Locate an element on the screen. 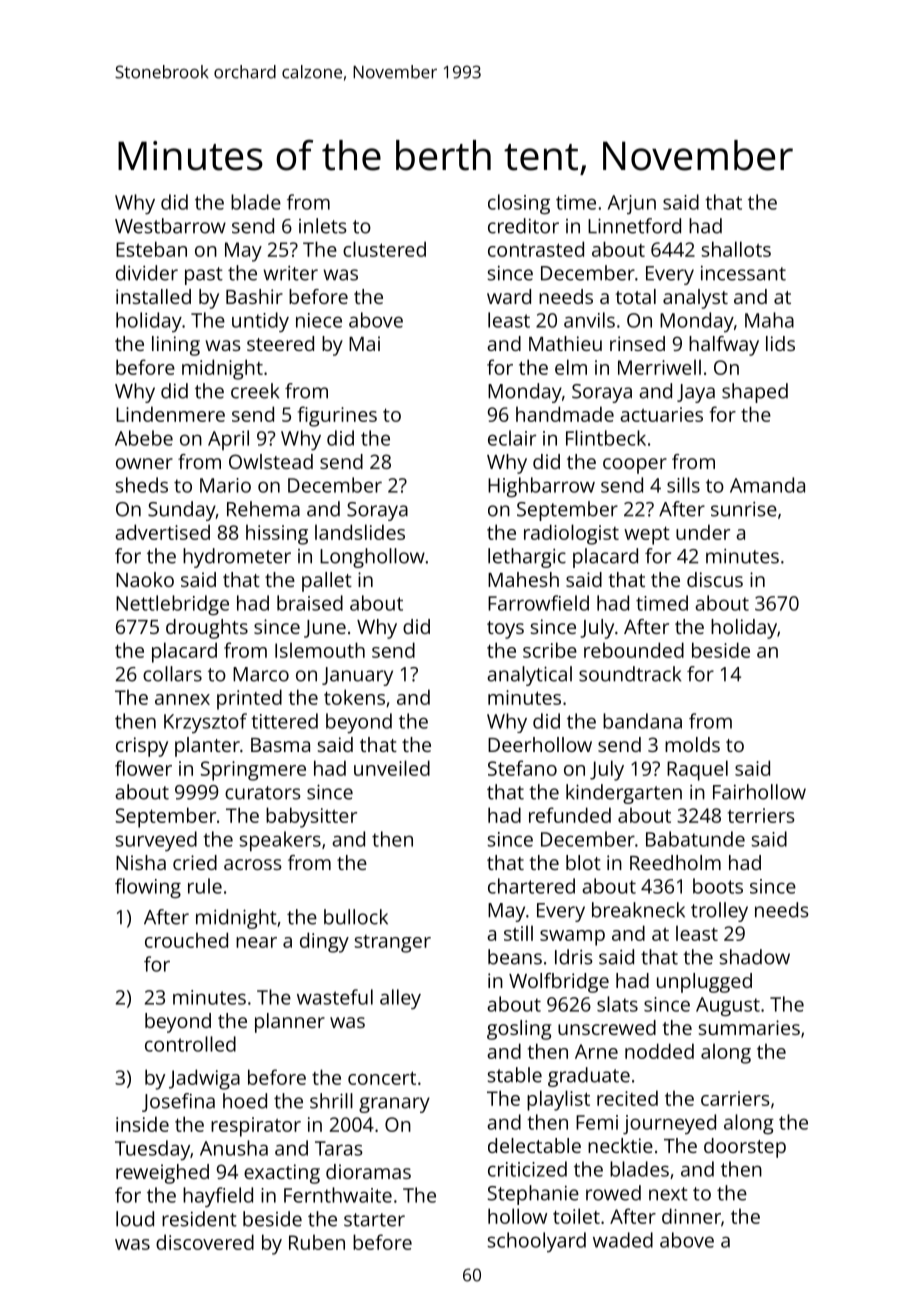 The image size is (924, 1311). trolley is located at coordinates (719, 912).
